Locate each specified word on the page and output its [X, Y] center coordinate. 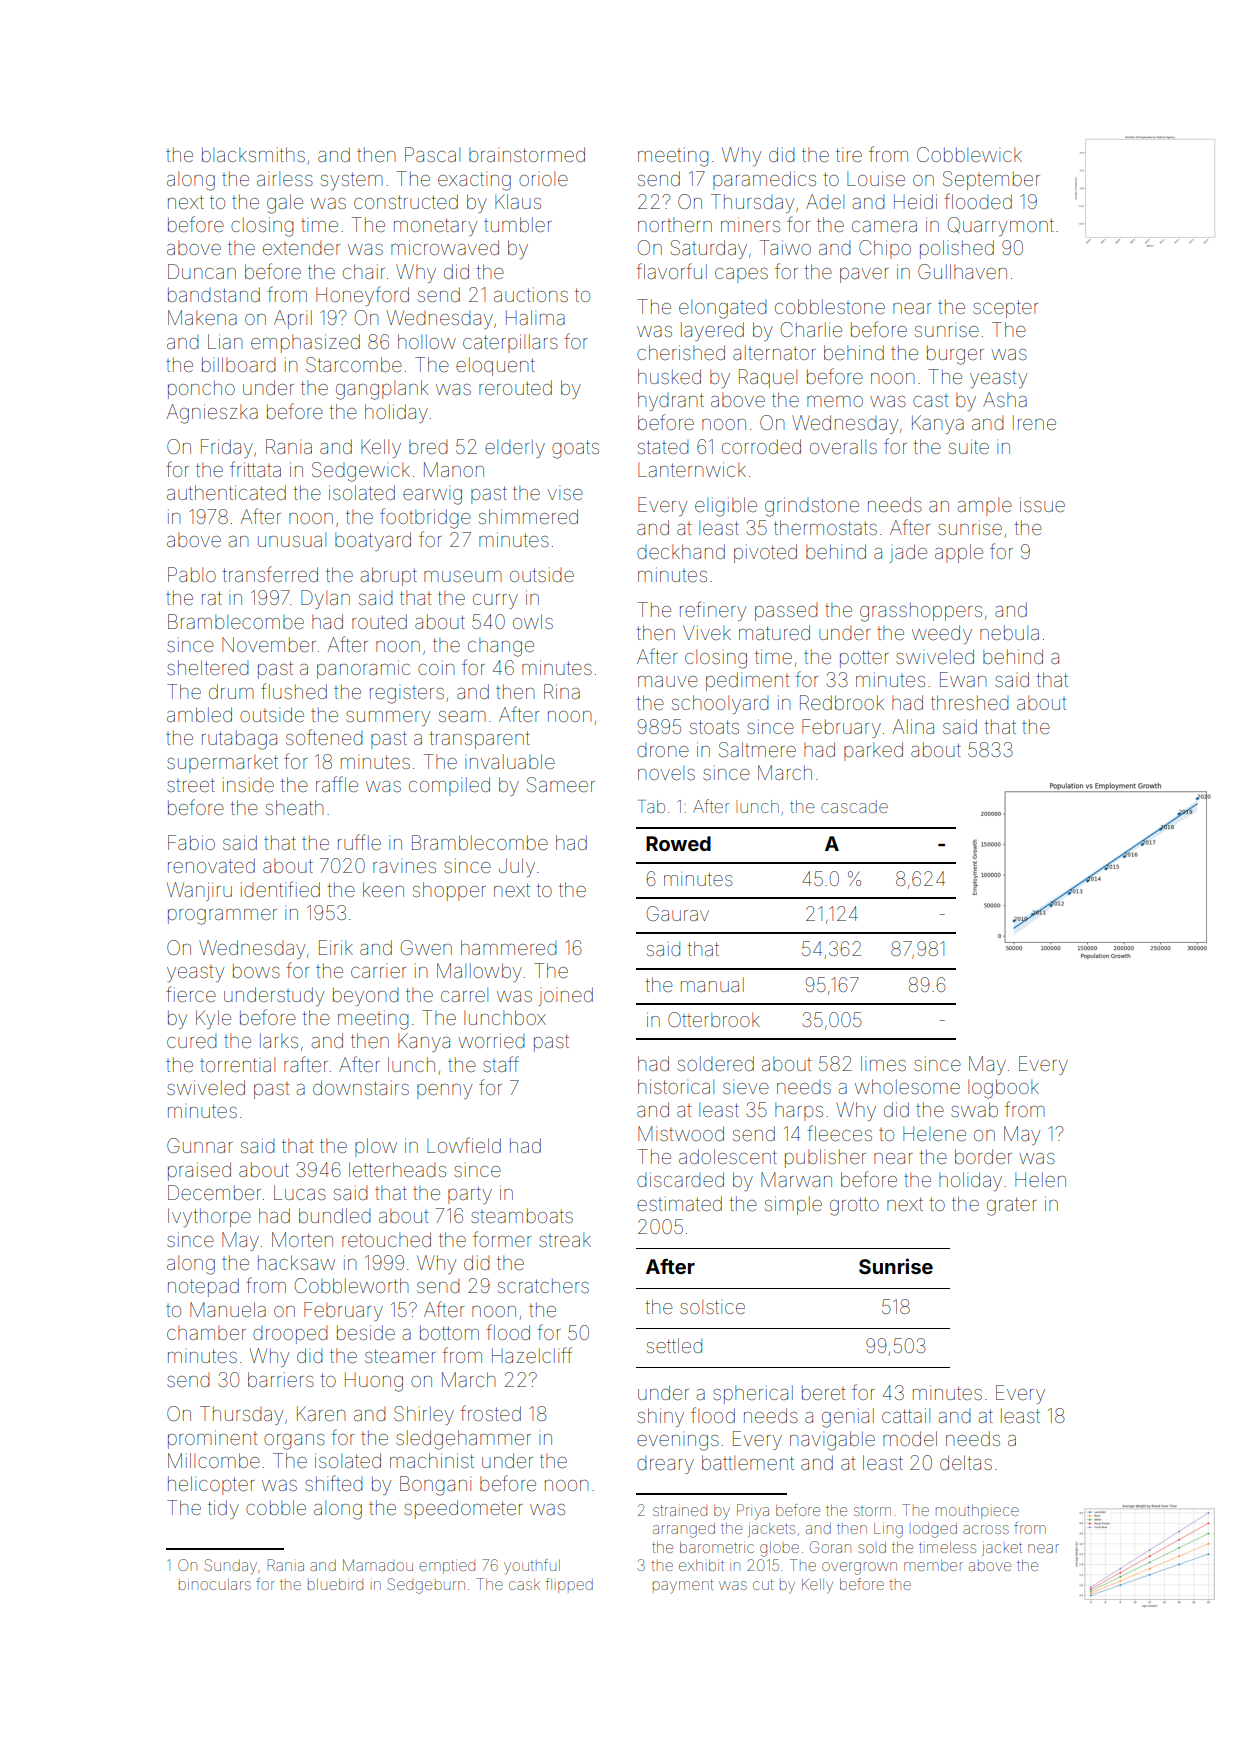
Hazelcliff [532, 1355]
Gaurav [678, 913]
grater [1012, 1206]
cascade [854, 806]
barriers [281, 1379]
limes [883, 1063]
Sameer [561, 784]
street [191, 785]
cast [930, 400]
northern [675, 224]
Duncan [202, 271]
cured [191, 1041]
